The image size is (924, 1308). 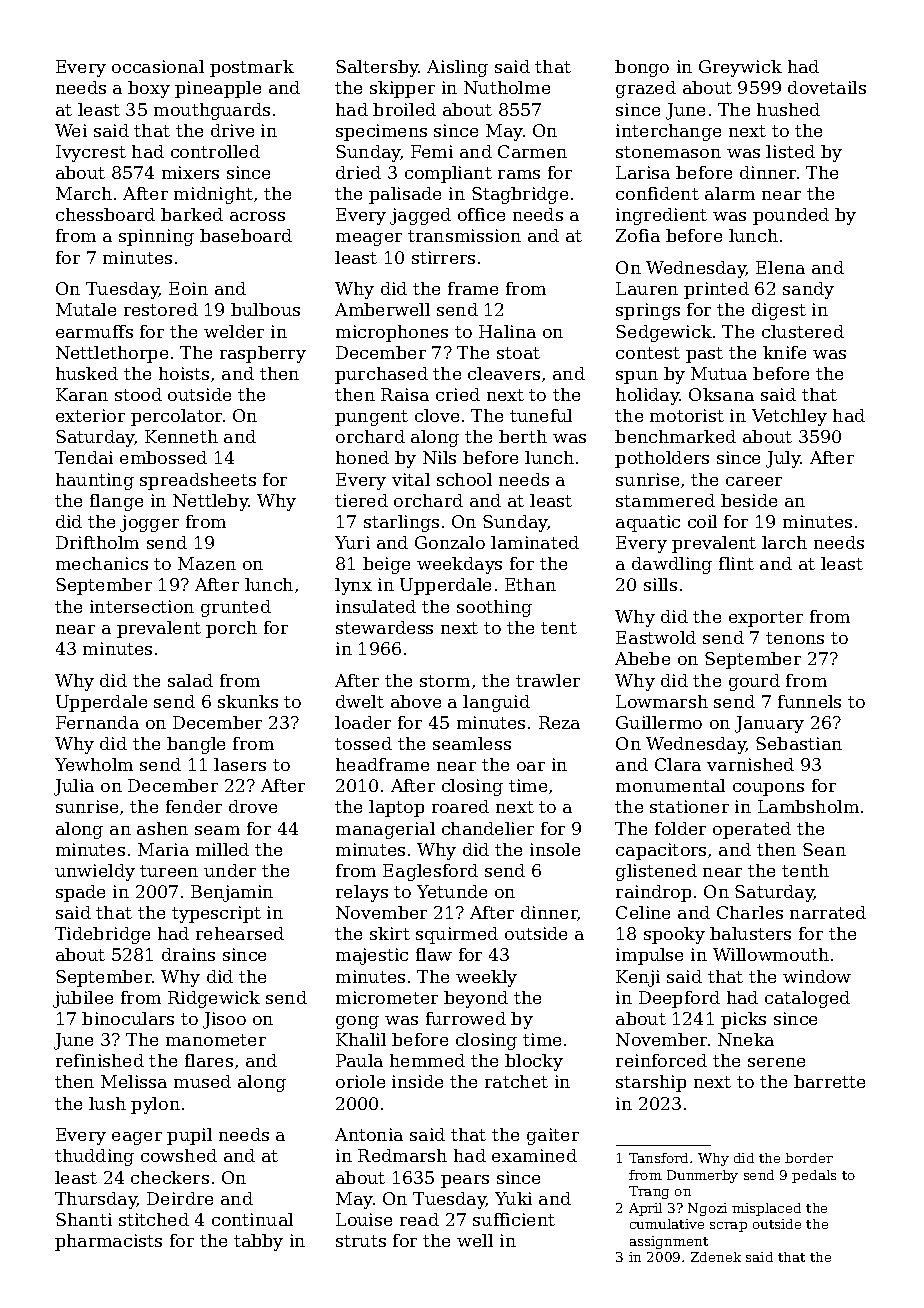 What do you see at coordinates (645, 1209) in the screenshot?
I see `April` at bounding box center [645, 1209].
